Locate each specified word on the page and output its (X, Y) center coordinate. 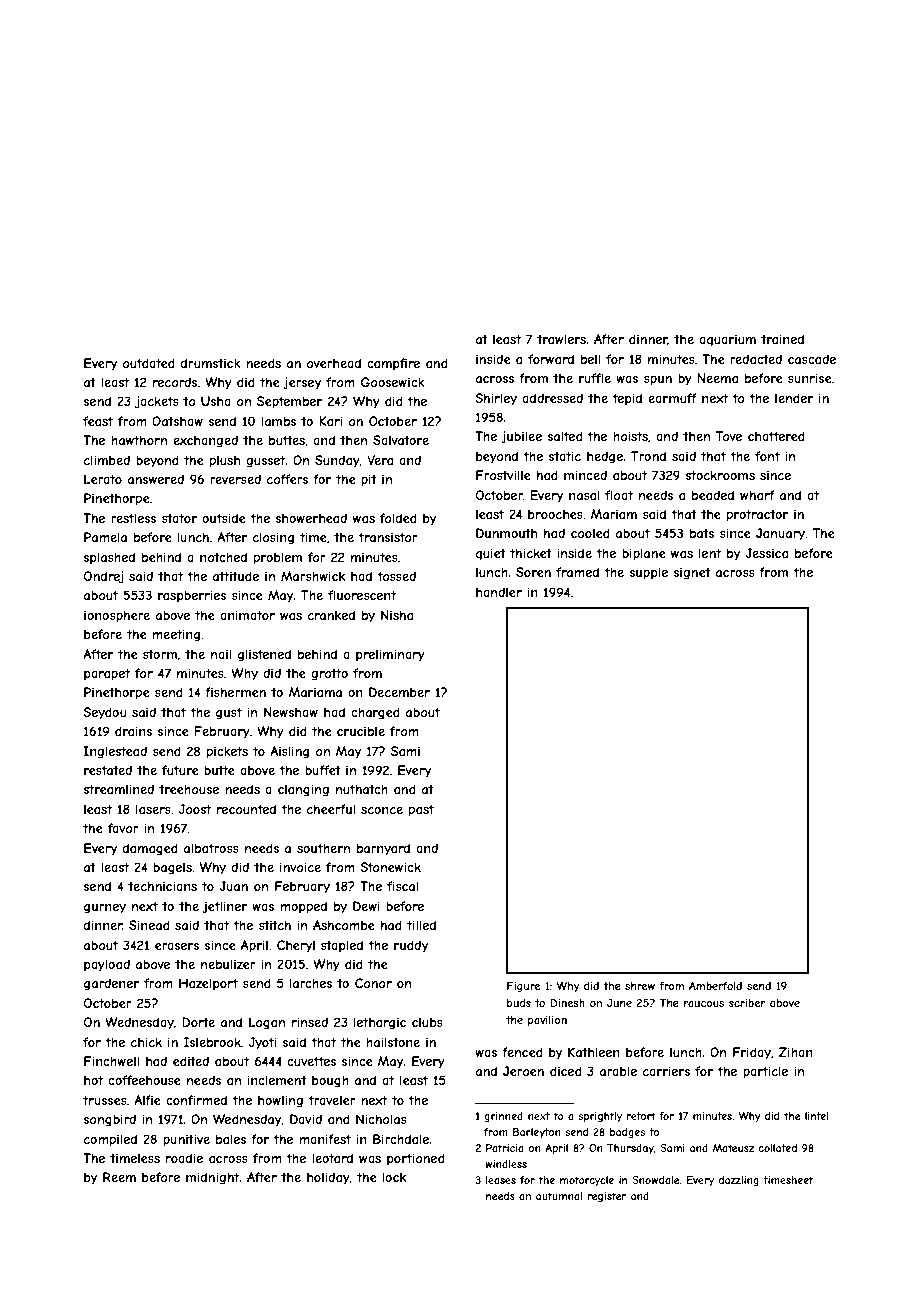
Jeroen (523, 1071)
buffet (323, 770)
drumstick (211, 363)
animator (247, 615)
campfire (393, 364)
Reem (119, 1177)
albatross (211, 848)
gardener (111, 984)
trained (782, 339)
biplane (644, 554)
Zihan (796, 1052)
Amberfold (715, 985)
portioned (416, 1159)
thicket (531, 553)
